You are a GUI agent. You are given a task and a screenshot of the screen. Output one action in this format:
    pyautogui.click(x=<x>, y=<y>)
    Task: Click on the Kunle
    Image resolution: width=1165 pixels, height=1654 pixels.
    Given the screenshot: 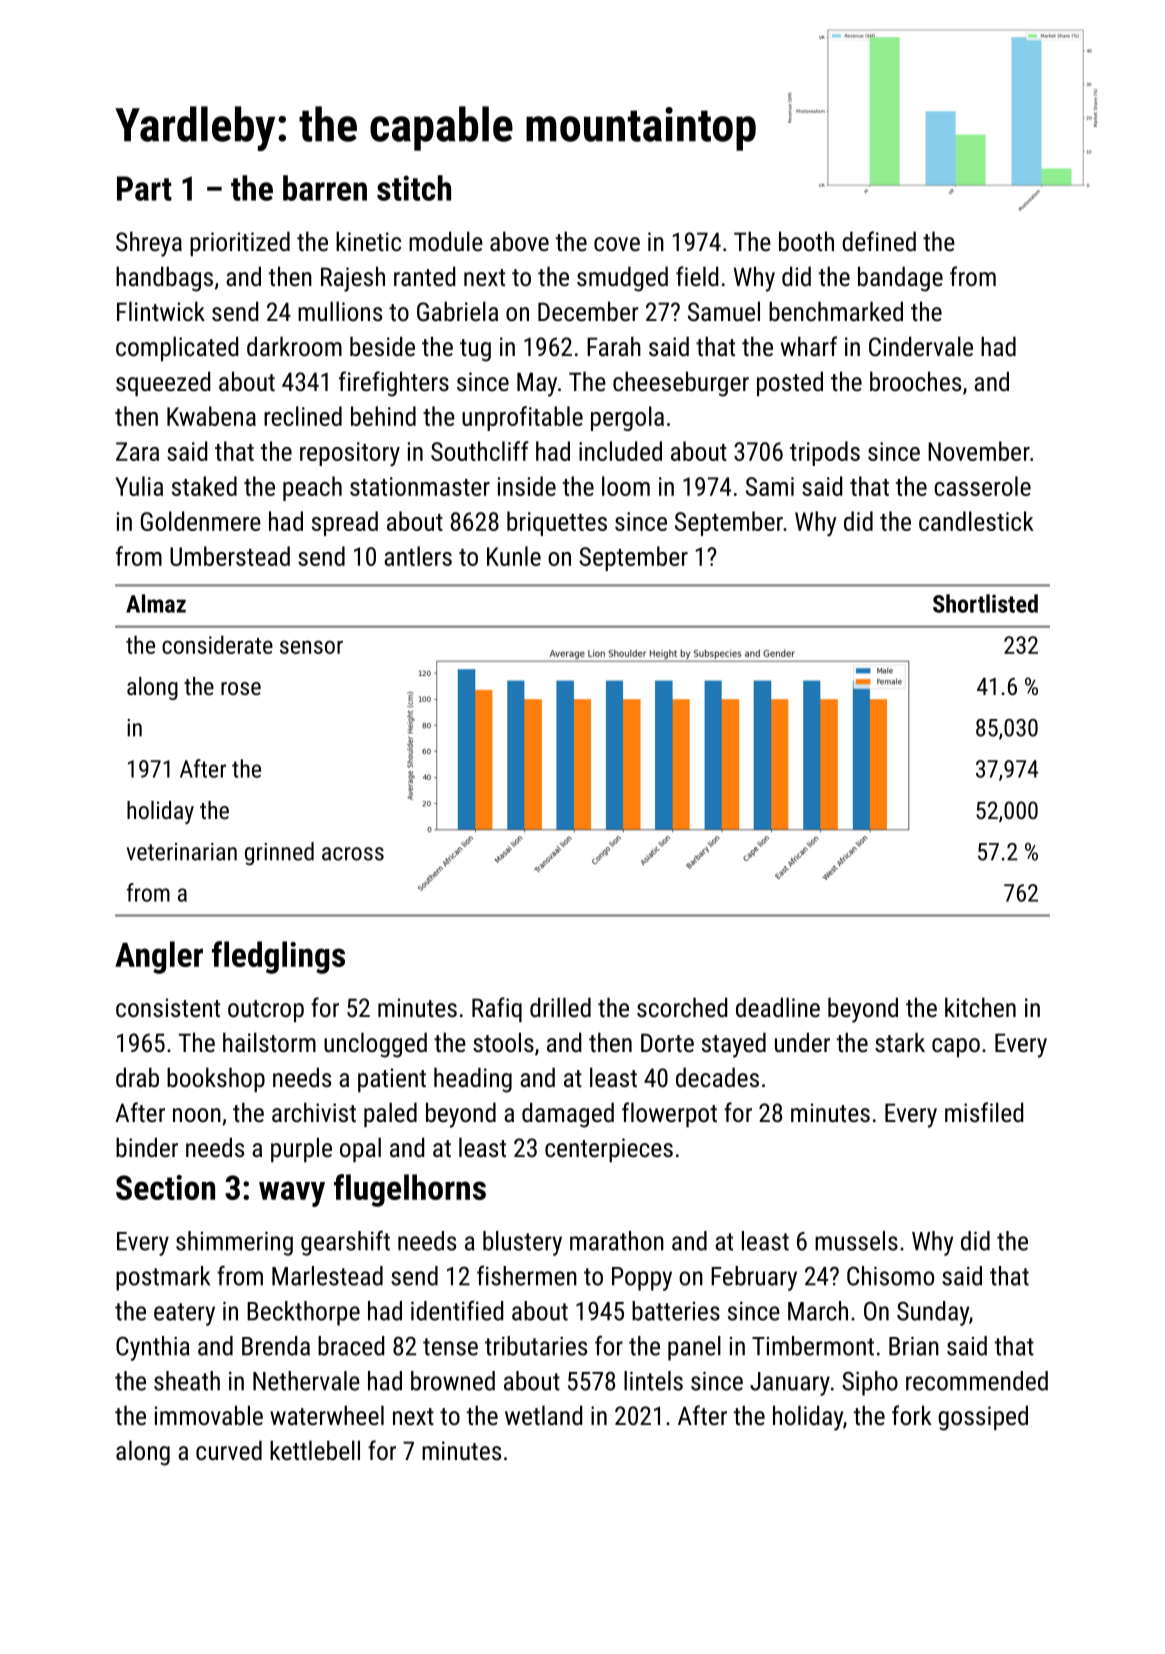 What is the action you would take?
    pyautogui.click(x=514, y=556)
